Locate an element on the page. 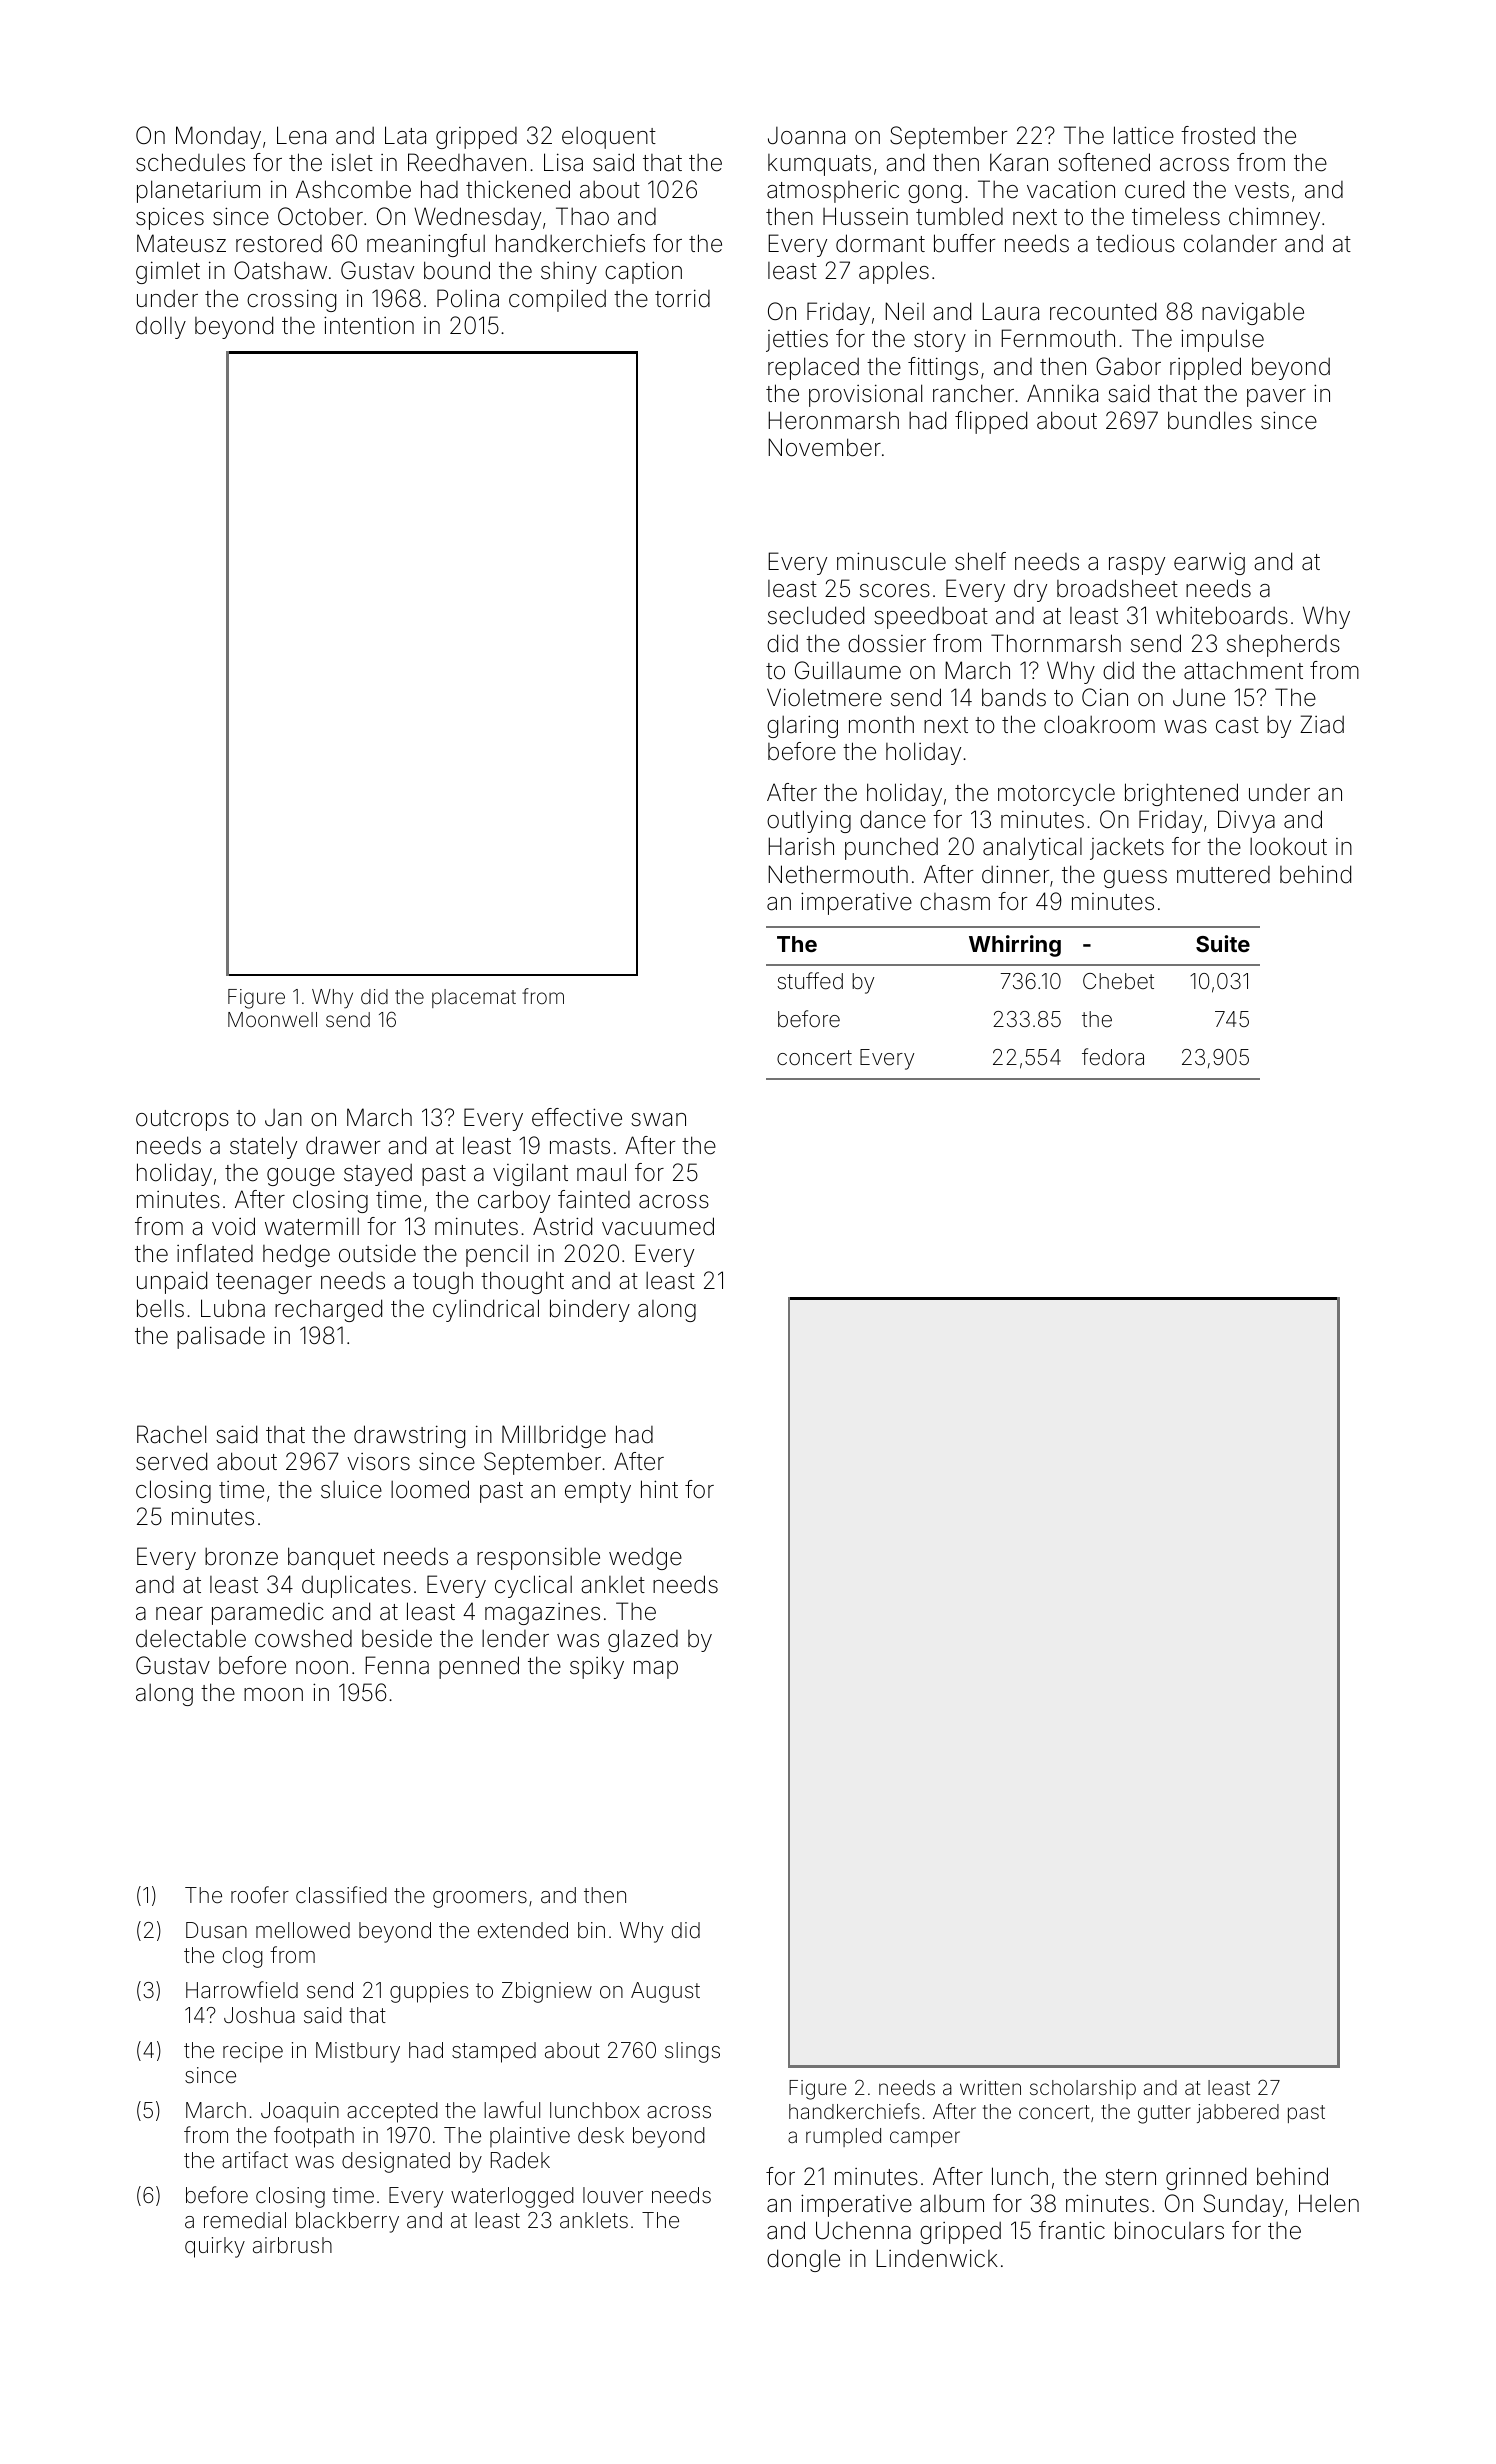 The width and height of the document is (1496, 2464). fedora is located at coordinates (1113, 1057).
